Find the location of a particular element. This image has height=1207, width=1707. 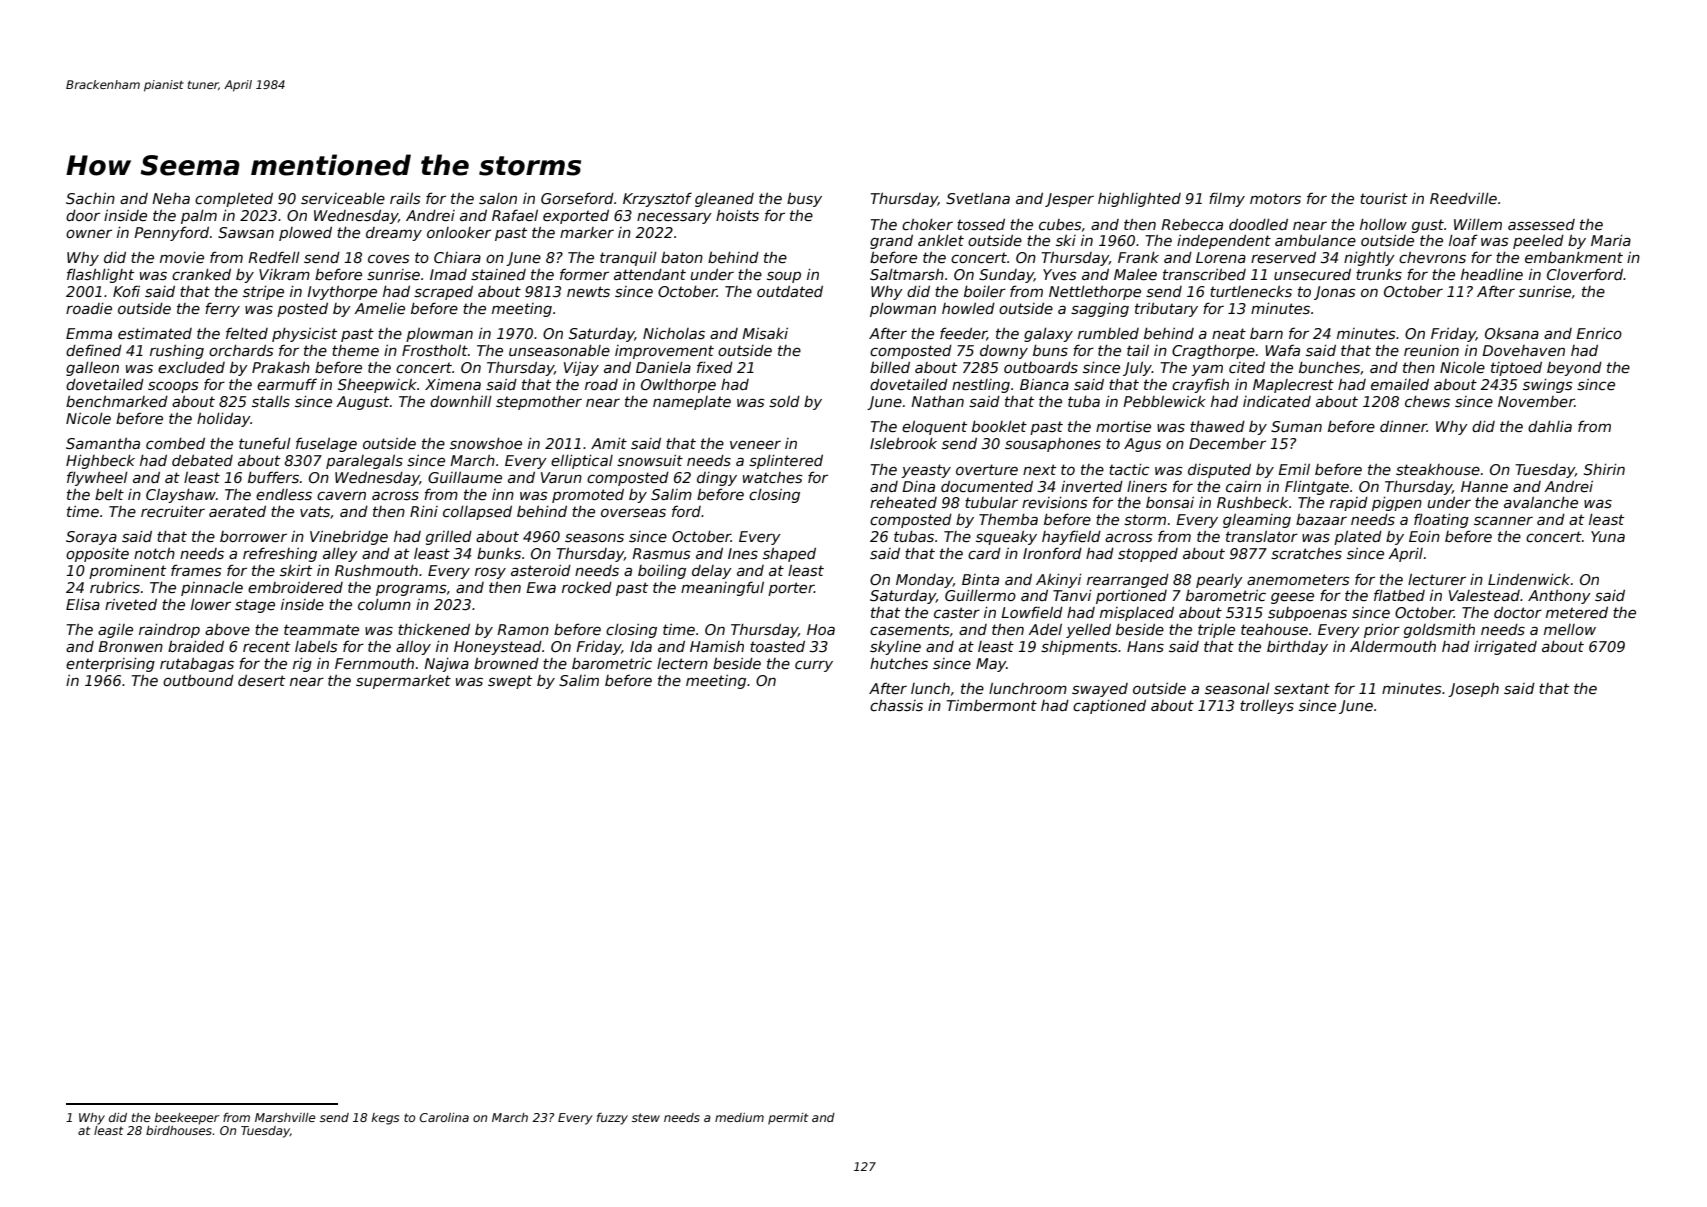

choker is located at coordinates (927, 224).
